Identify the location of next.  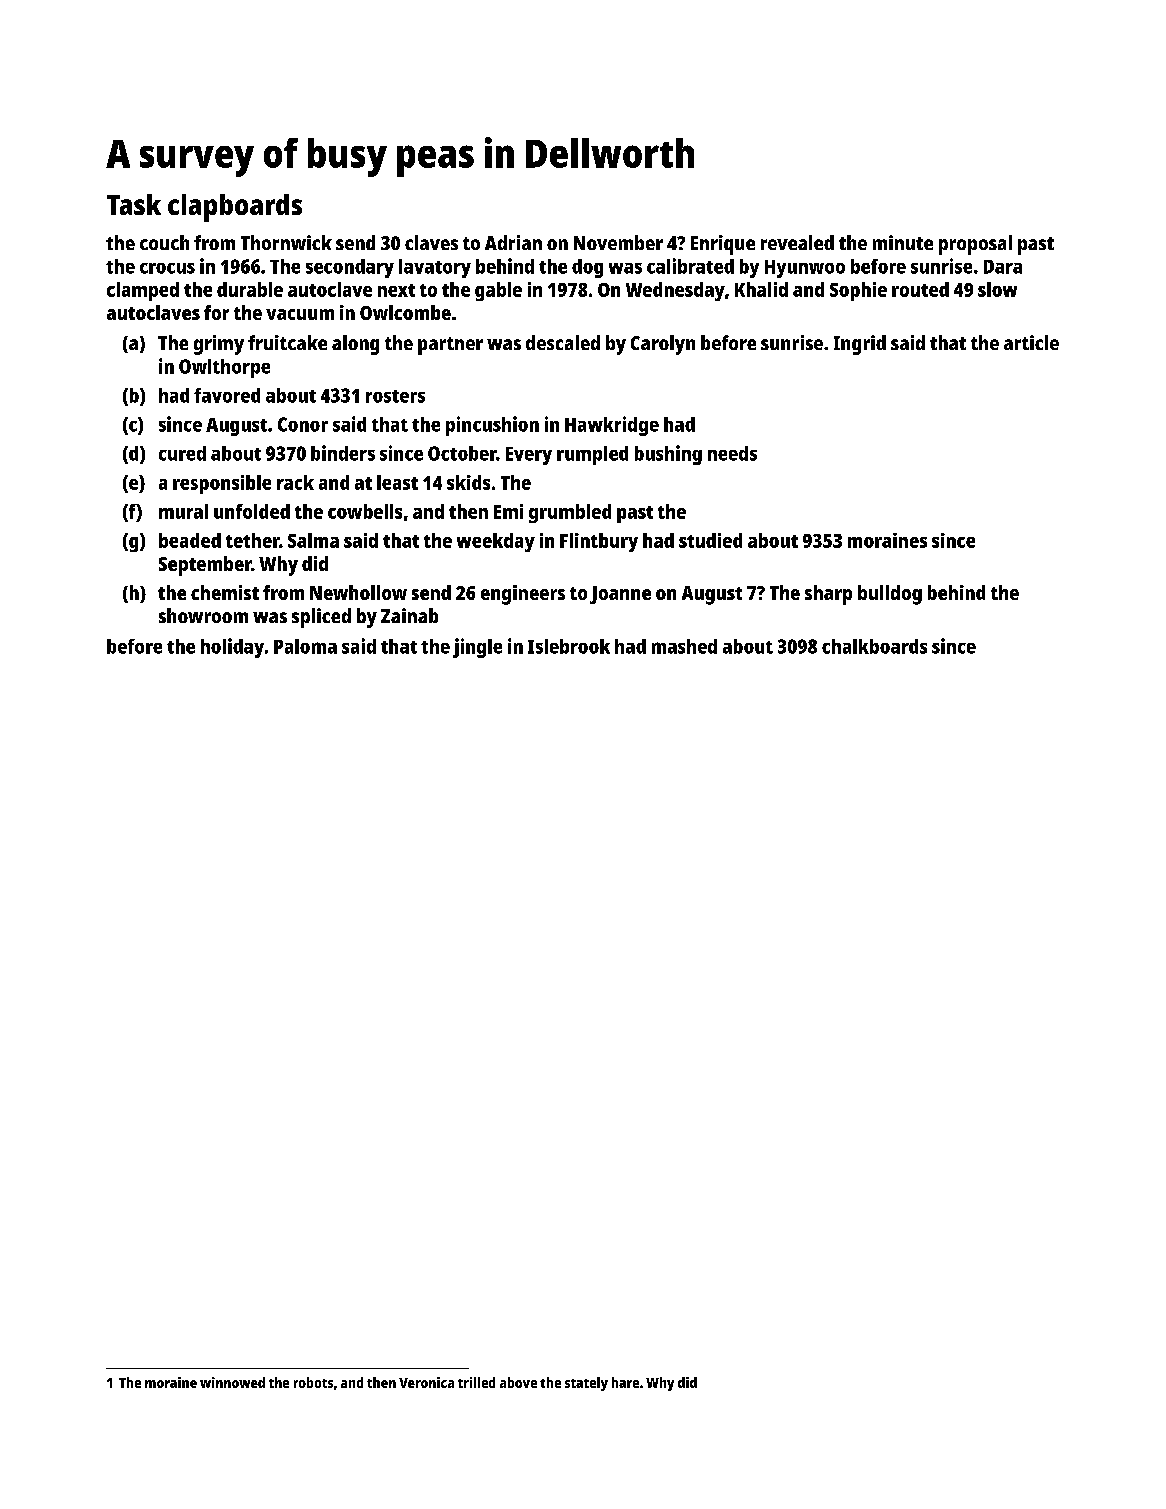
(396, 290).
